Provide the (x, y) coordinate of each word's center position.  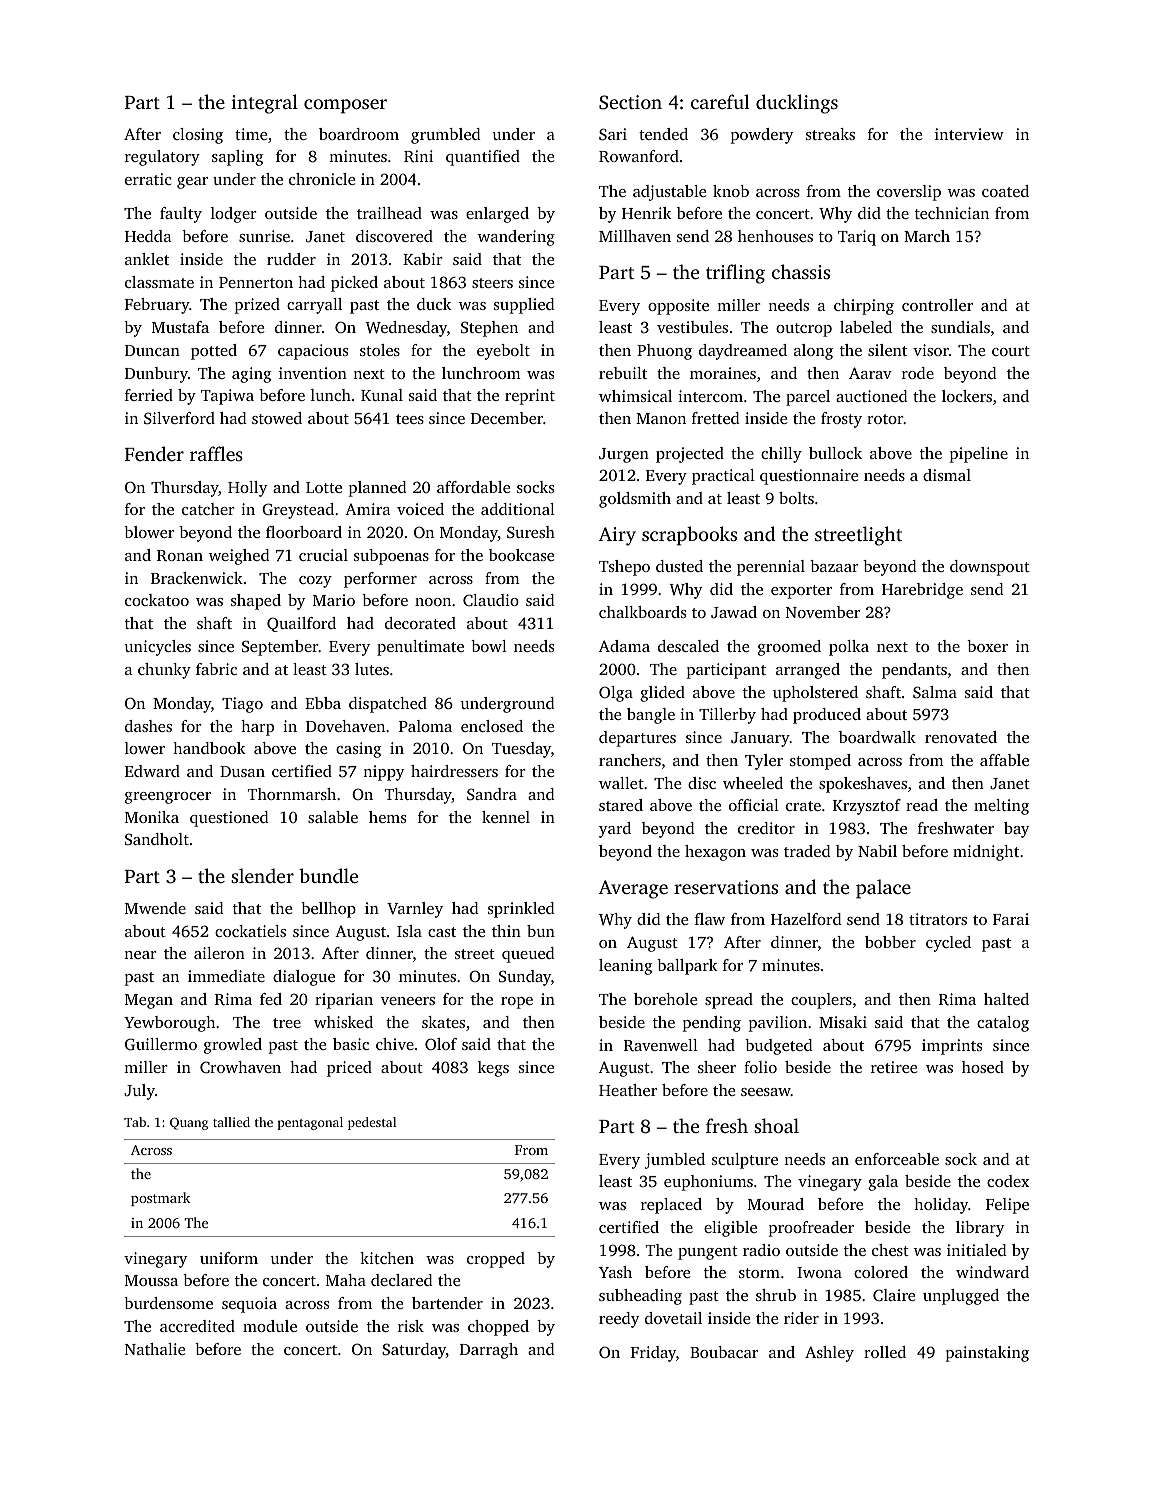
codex (1008, 1181)
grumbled (445, 136)
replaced (671, 1206)
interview (969, 134)
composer (345, 106)
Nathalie (155, 1349)
